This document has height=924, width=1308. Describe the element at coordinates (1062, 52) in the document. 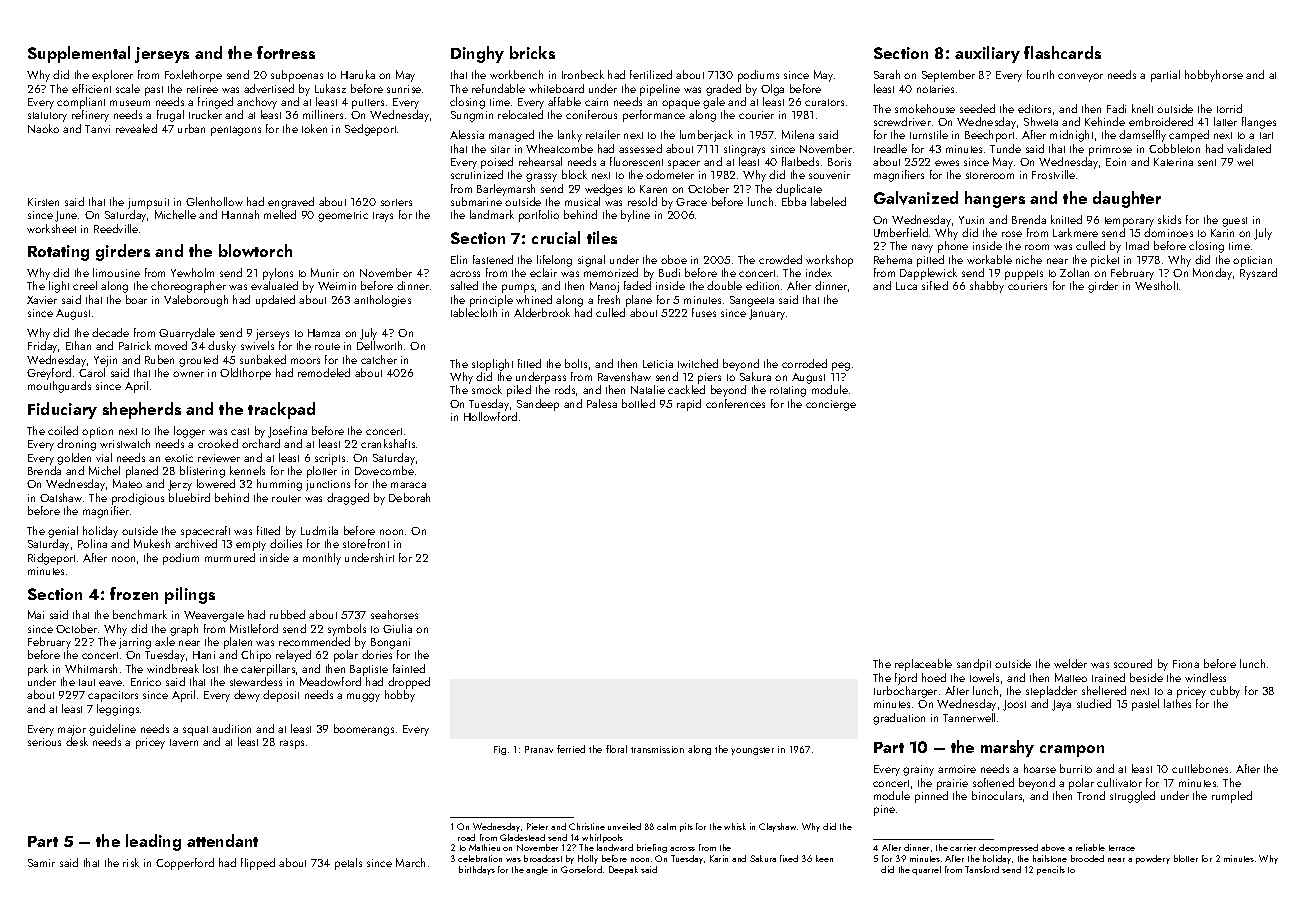

I see `flashcards` at that location.
